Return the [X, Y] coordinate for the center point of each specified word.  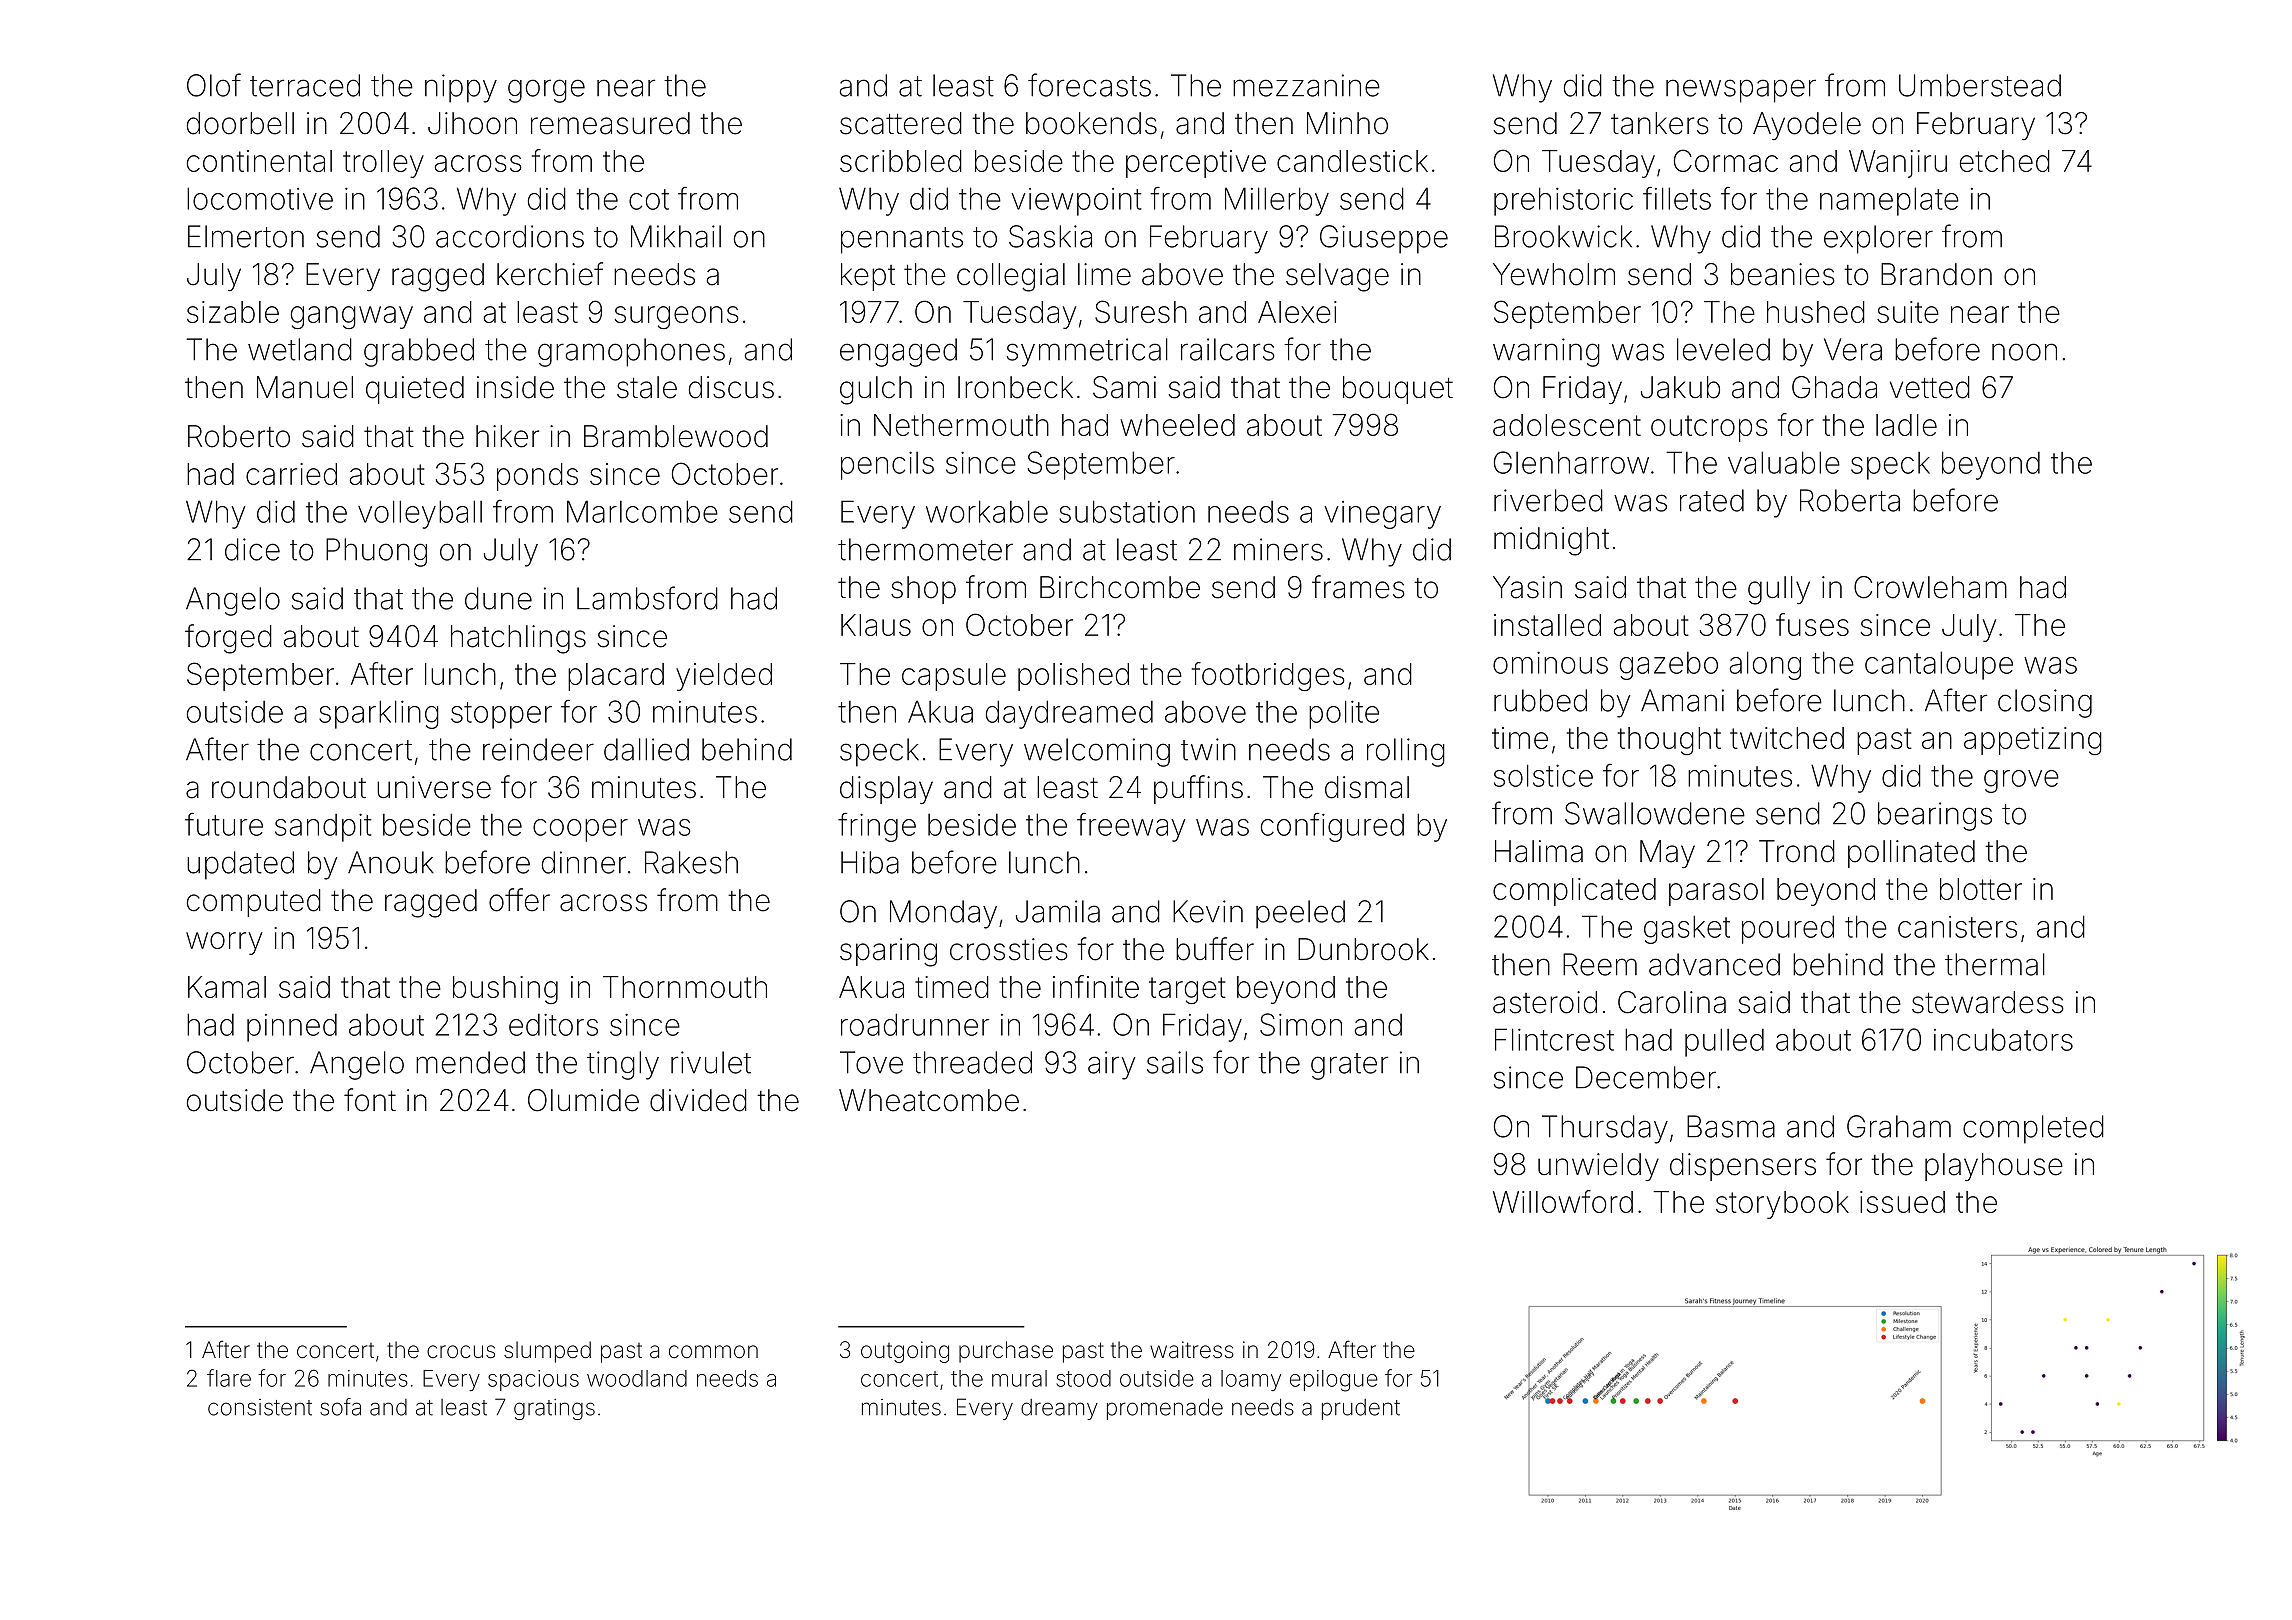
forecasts [1089, 85]
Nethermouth [961, 425]
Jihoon [472, 123]
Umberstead [1980, 85]
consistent [260, 1407]
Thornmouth [685, 987]
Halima [1539, 851]
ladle [1906, 425]
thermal [1995, 964]
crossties [1009, 949]
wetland [300, 349]
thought [1669, 741]
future [224, 824]
